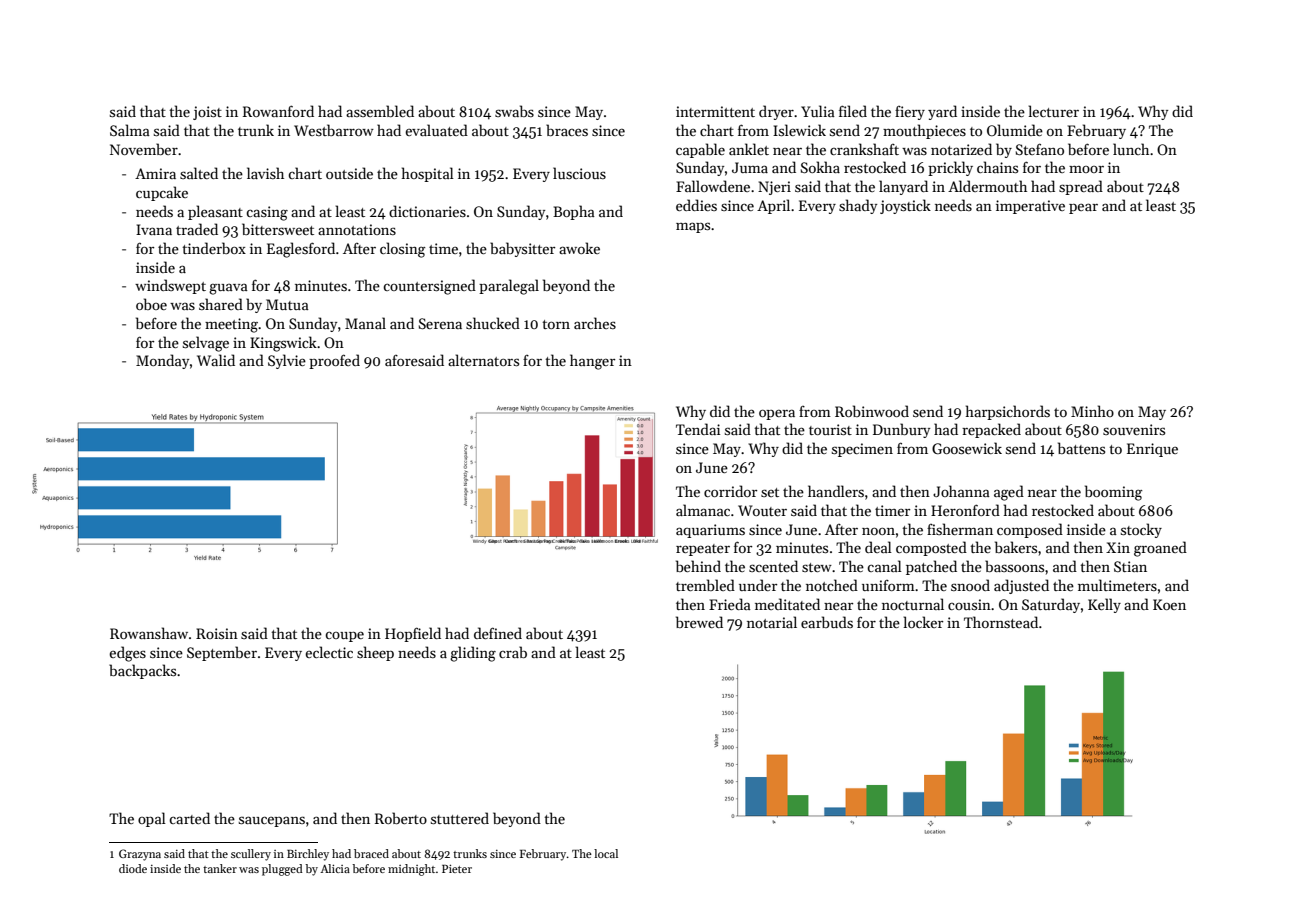  I want to click on babysitter, so click(522, 249).
